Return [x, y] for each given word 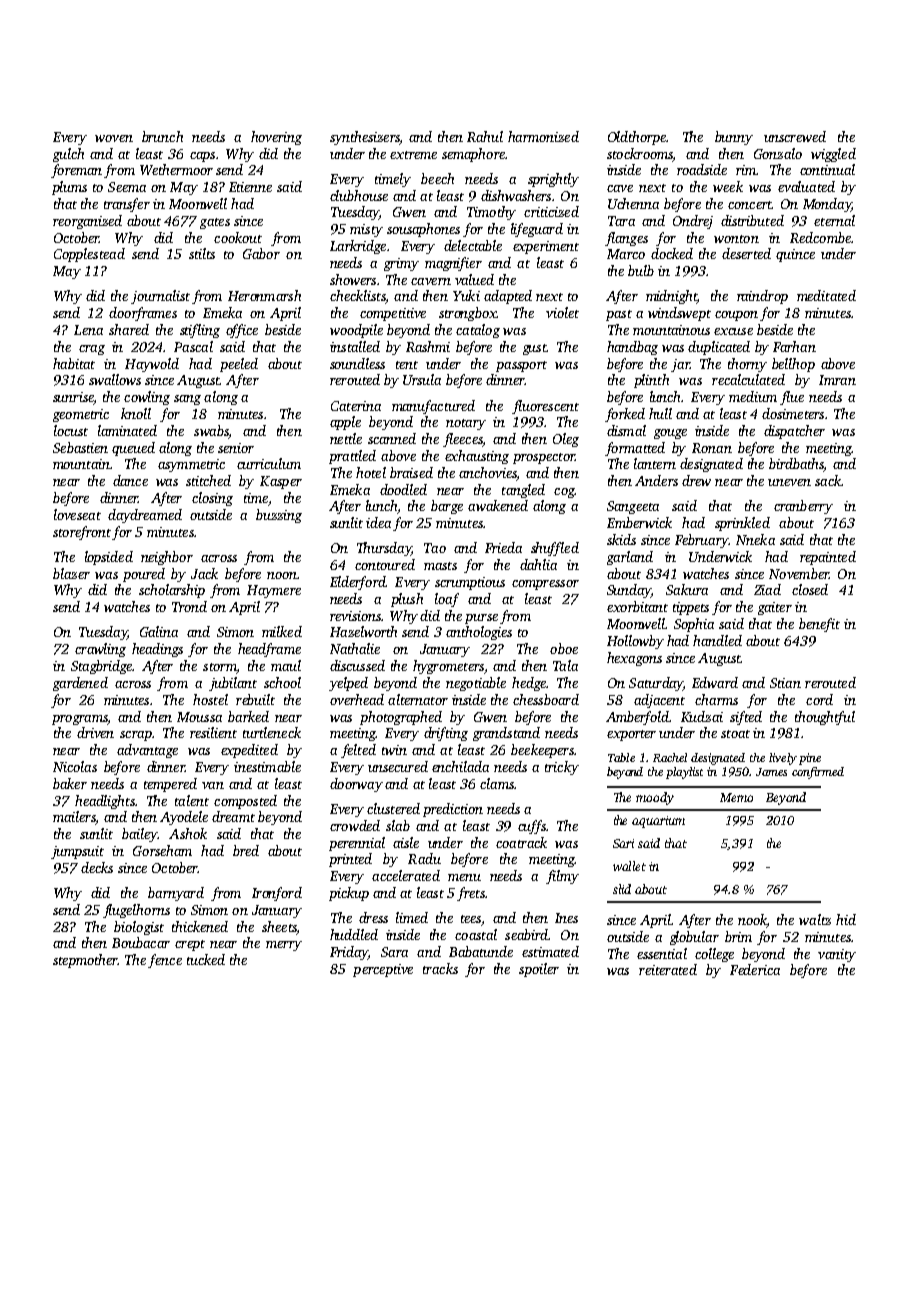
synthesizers [365, 138]
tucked [206, 959]
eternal [834, 220]
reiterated [668, 969]
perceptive [383, 970]
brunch [162, 136]
